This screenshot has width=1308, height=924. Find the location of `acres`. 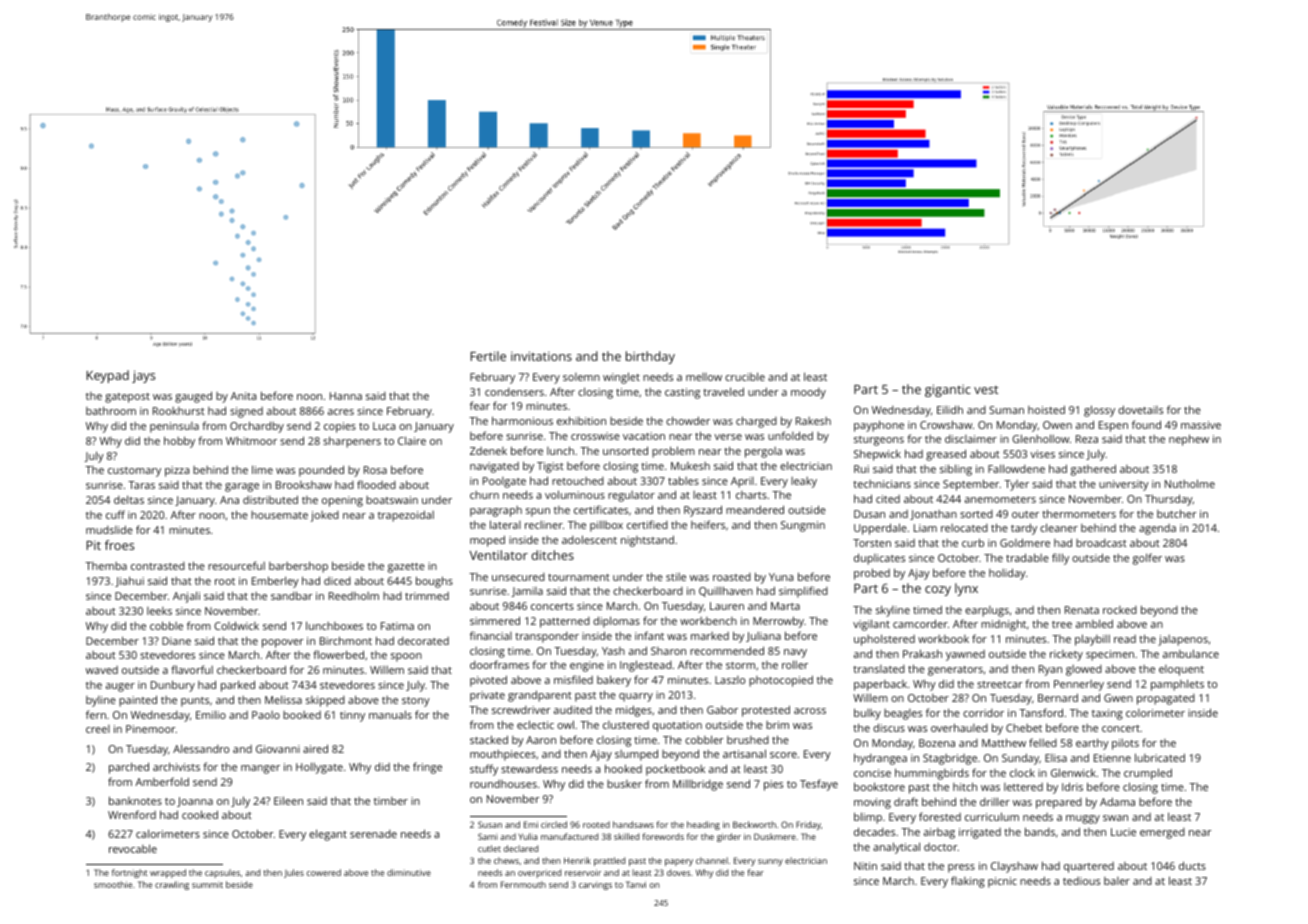

acres is located at coordinates (341, 412).
